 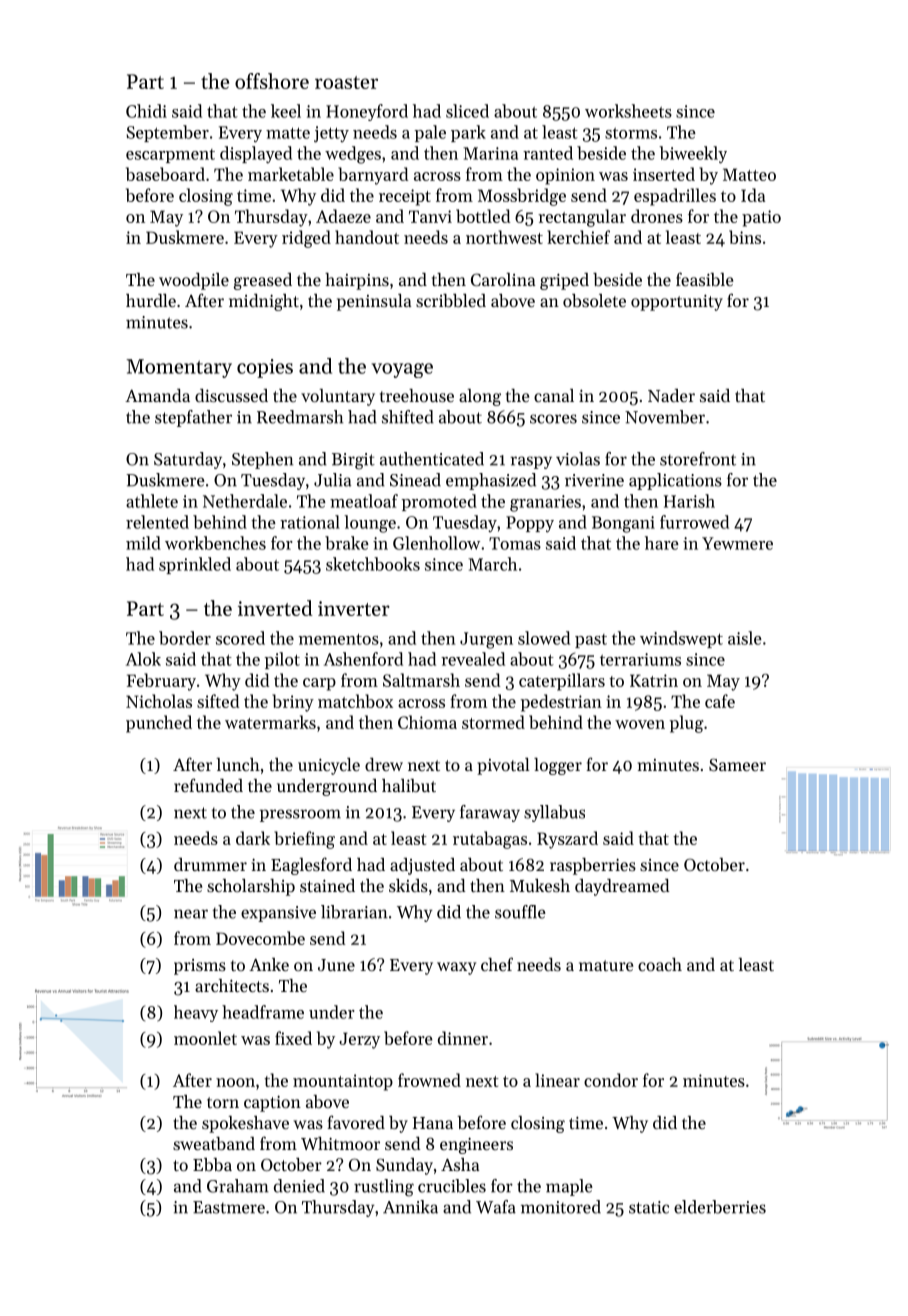 What do you see at coordinates (578, 459) in the document?
I see `violas` at bounding box center [578, 459].
